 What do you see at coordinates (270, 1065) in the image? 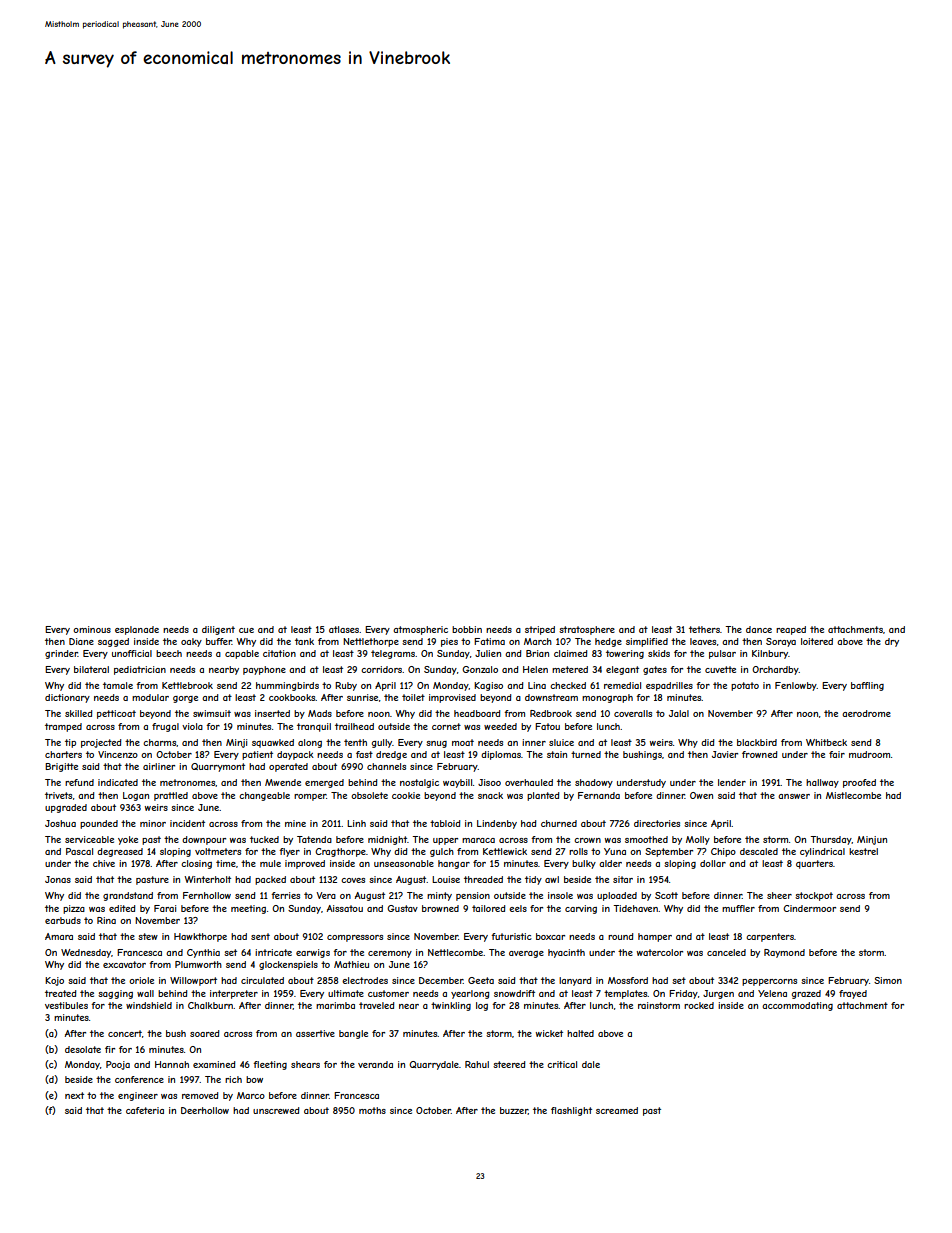
I see `fleeting` at bounding box center [270, 1065].
